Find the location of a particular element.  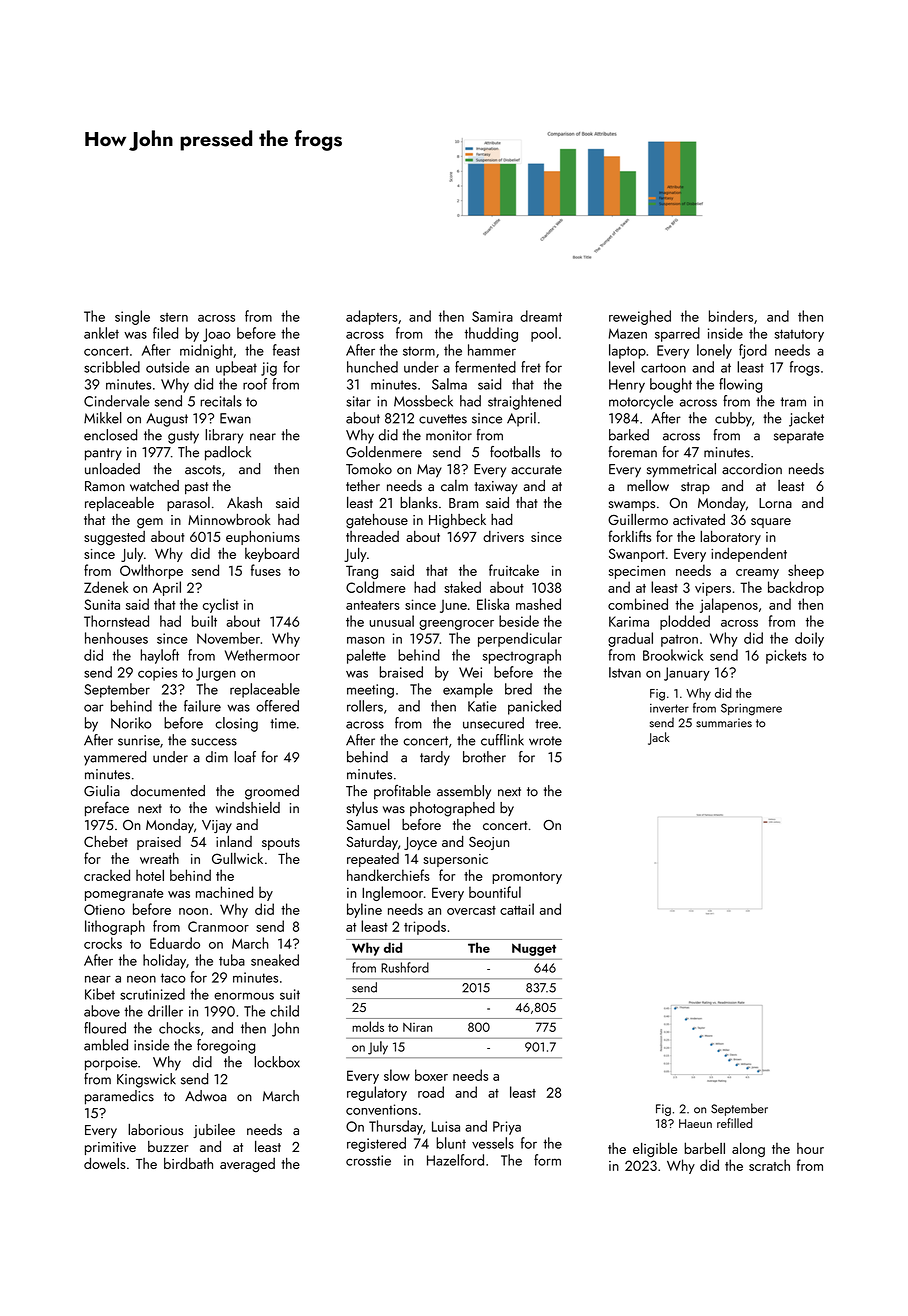

panicked is located at coordinates (534, 707).
